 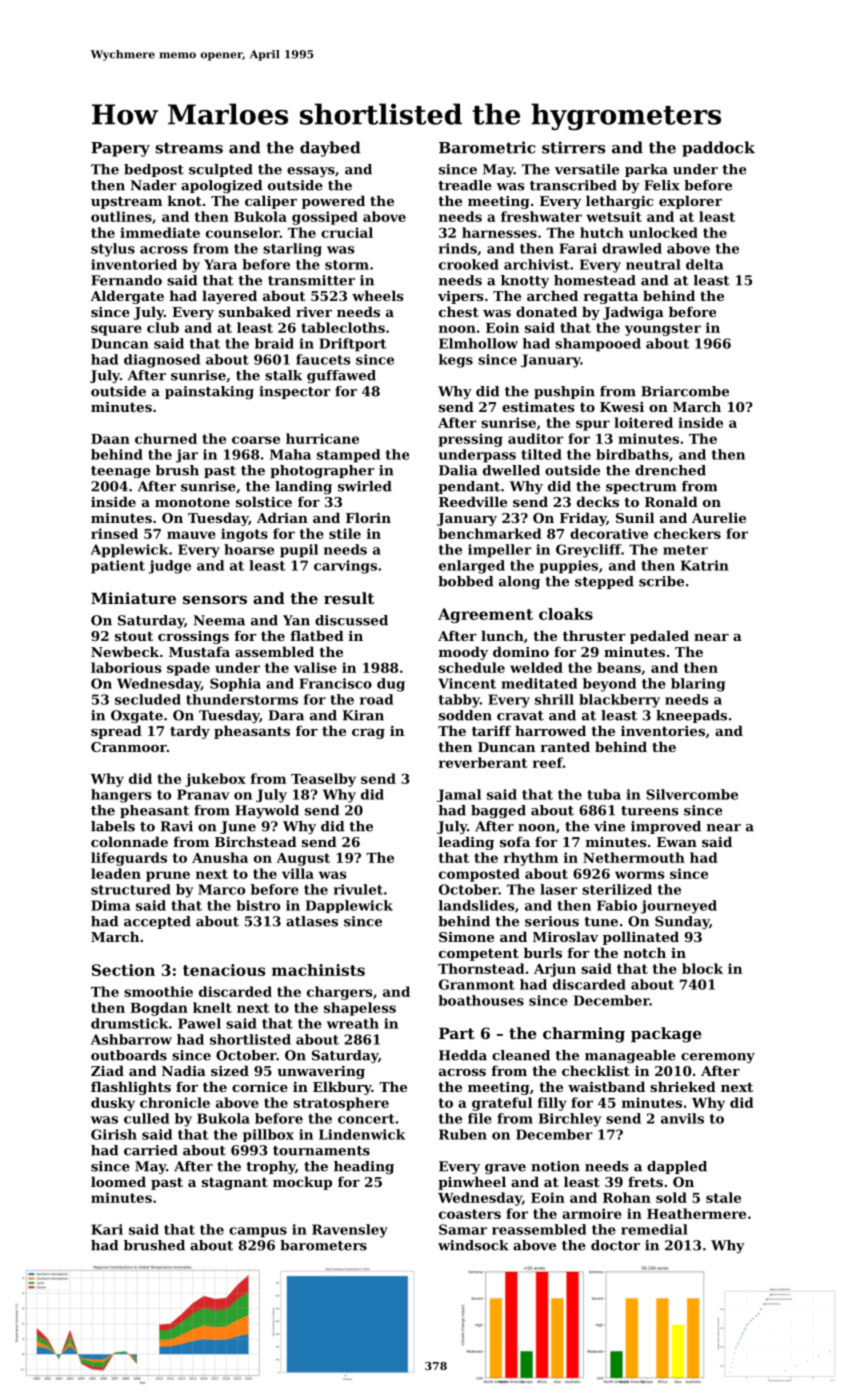 I want to click on vipers, so click(x=460, y=297).
